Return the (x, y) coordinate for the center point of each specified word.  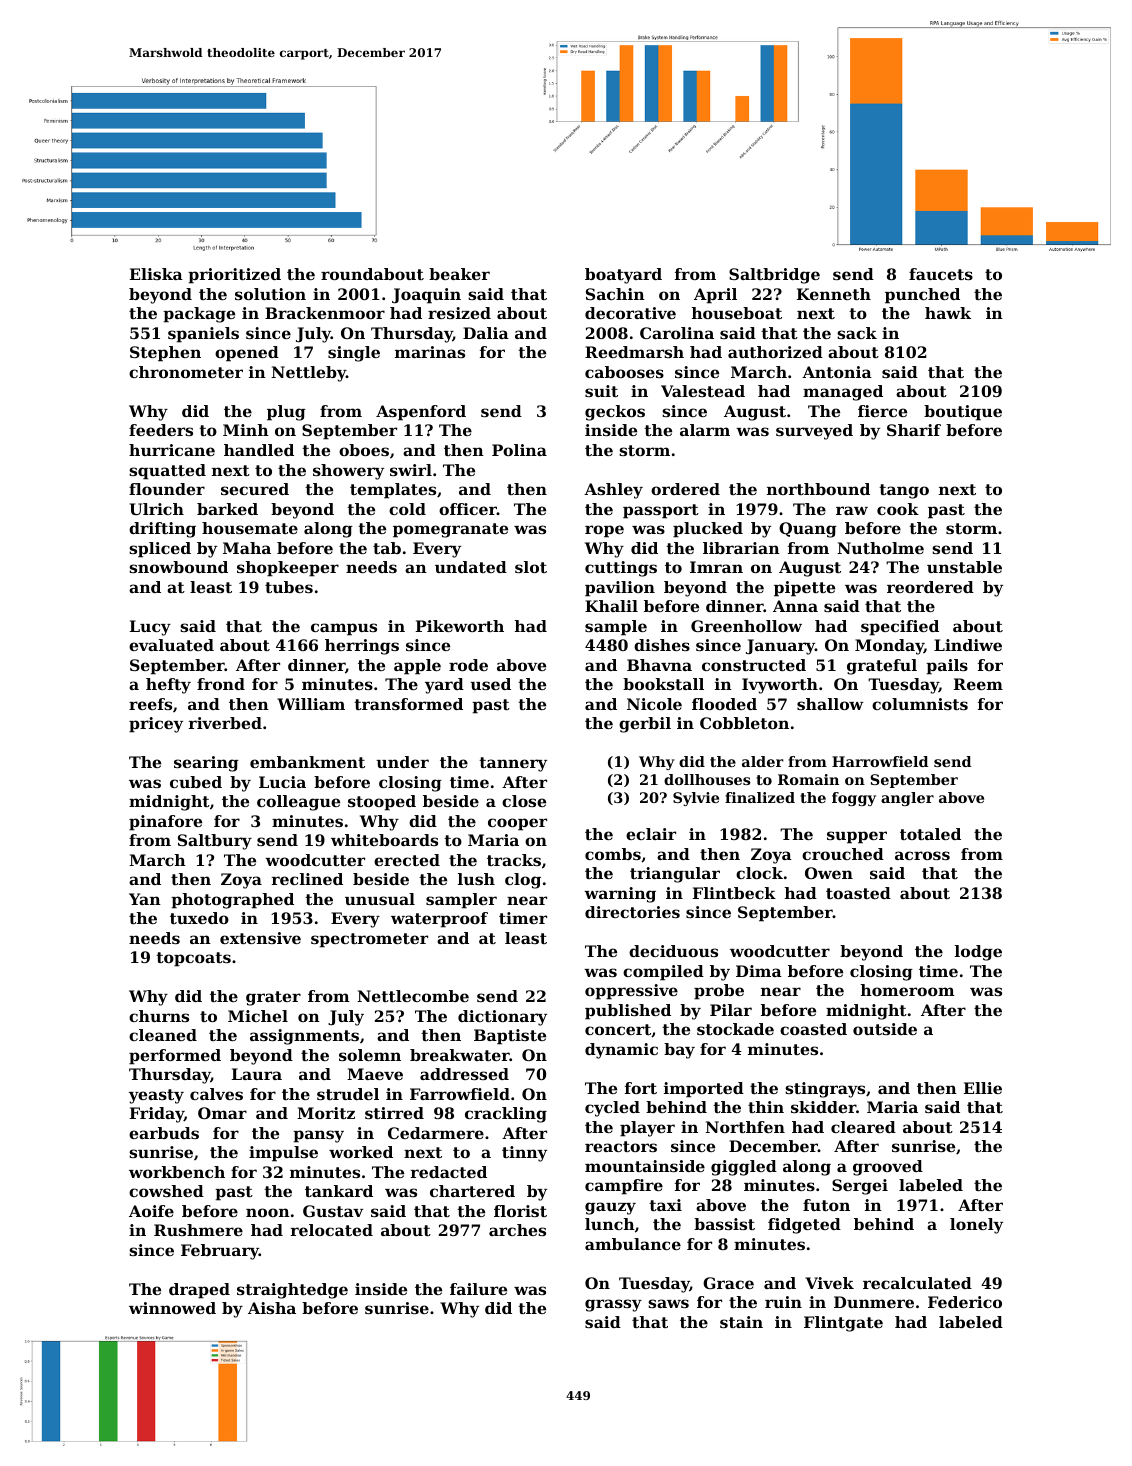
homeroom (908, 990)
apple (417, 667)
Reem (978, 684)
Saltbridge (774, 276)
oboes (364, 450)
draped (199, 1291)
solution (270, 294)
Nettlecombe (413, 996)
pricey (156, 725)
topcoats (193, 959)
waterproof (439, 920)
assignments (304, 1037)
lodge (978, 953)
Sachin (615, 294)
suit (601, 391)
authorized (775, 352)
